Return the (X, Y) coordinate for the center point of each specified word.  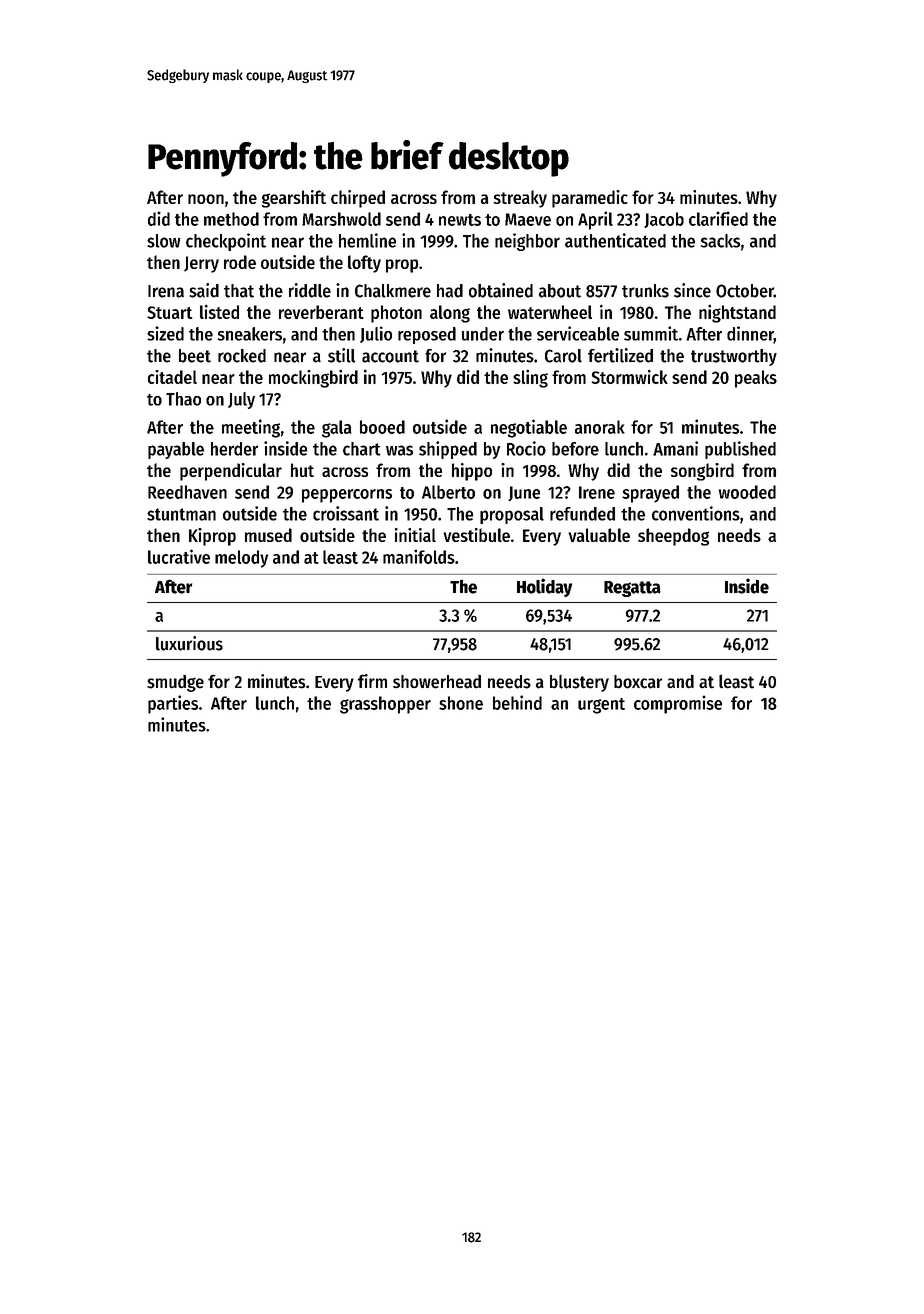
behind (517, 702)
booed (382, 427)
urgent (601, 706)
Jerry (201, 264)
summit (651, 333)
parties (173, 704)
